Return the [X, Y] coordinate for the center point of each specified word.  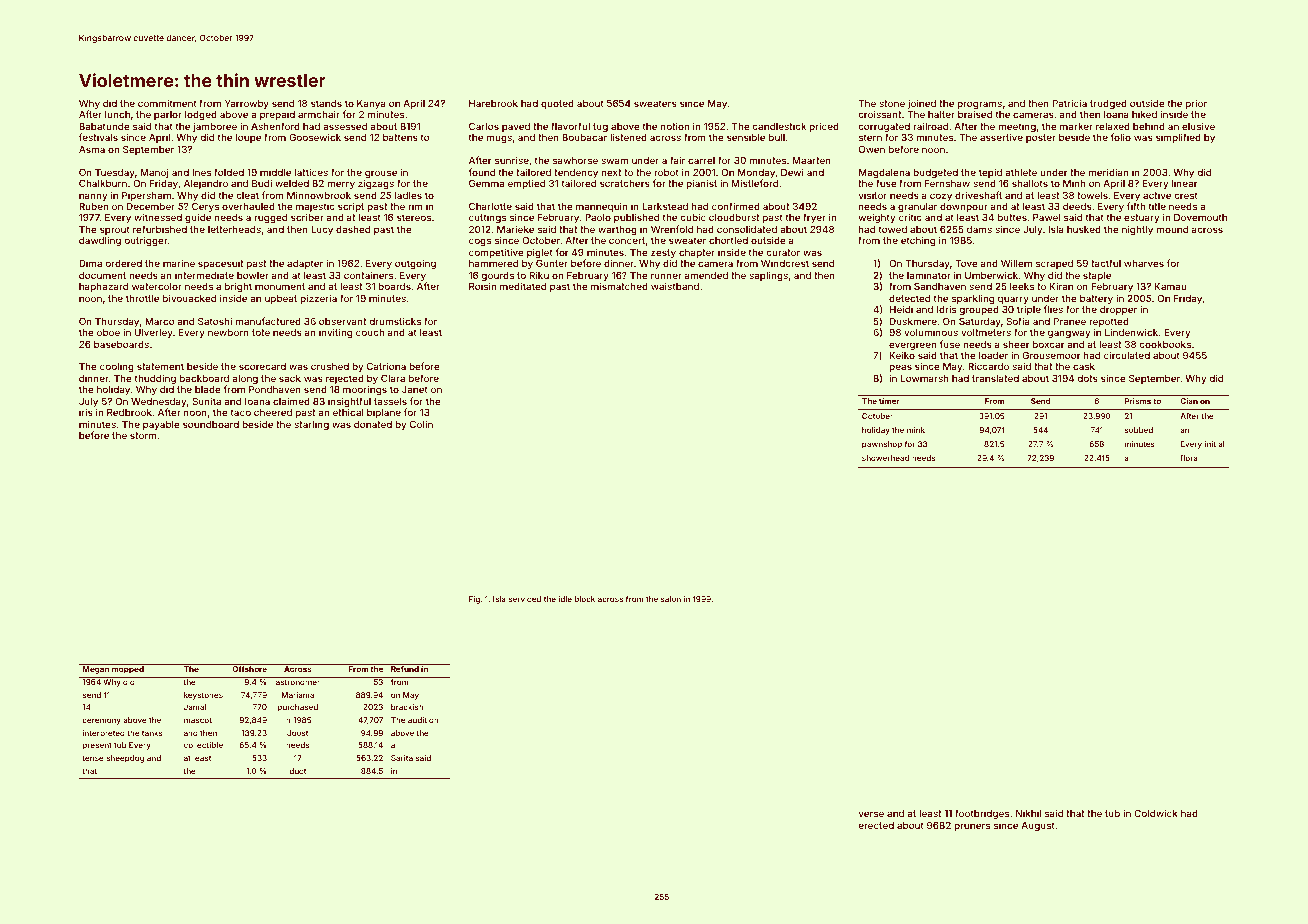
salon [671, 599]
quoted [557, 104]
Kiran [1061, 286]
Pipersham [146, 196]
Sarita [402, 758]
